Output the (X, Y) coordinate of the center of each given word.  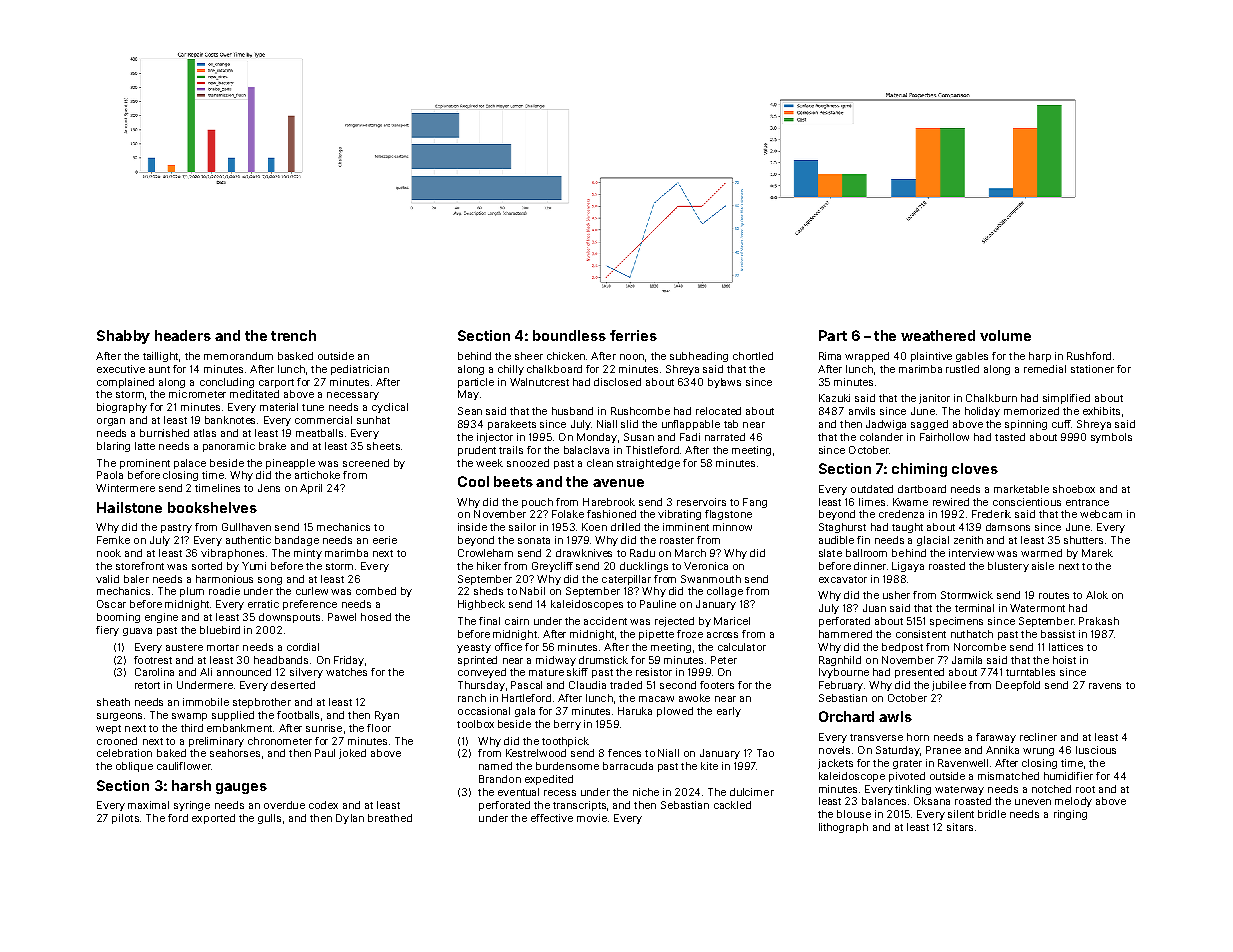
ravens (1105, 686)
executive (121, 369)
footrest (153, 660)
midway (556, 661)
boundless (569, 335)
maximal (148, 805)
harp (1040, 357)
